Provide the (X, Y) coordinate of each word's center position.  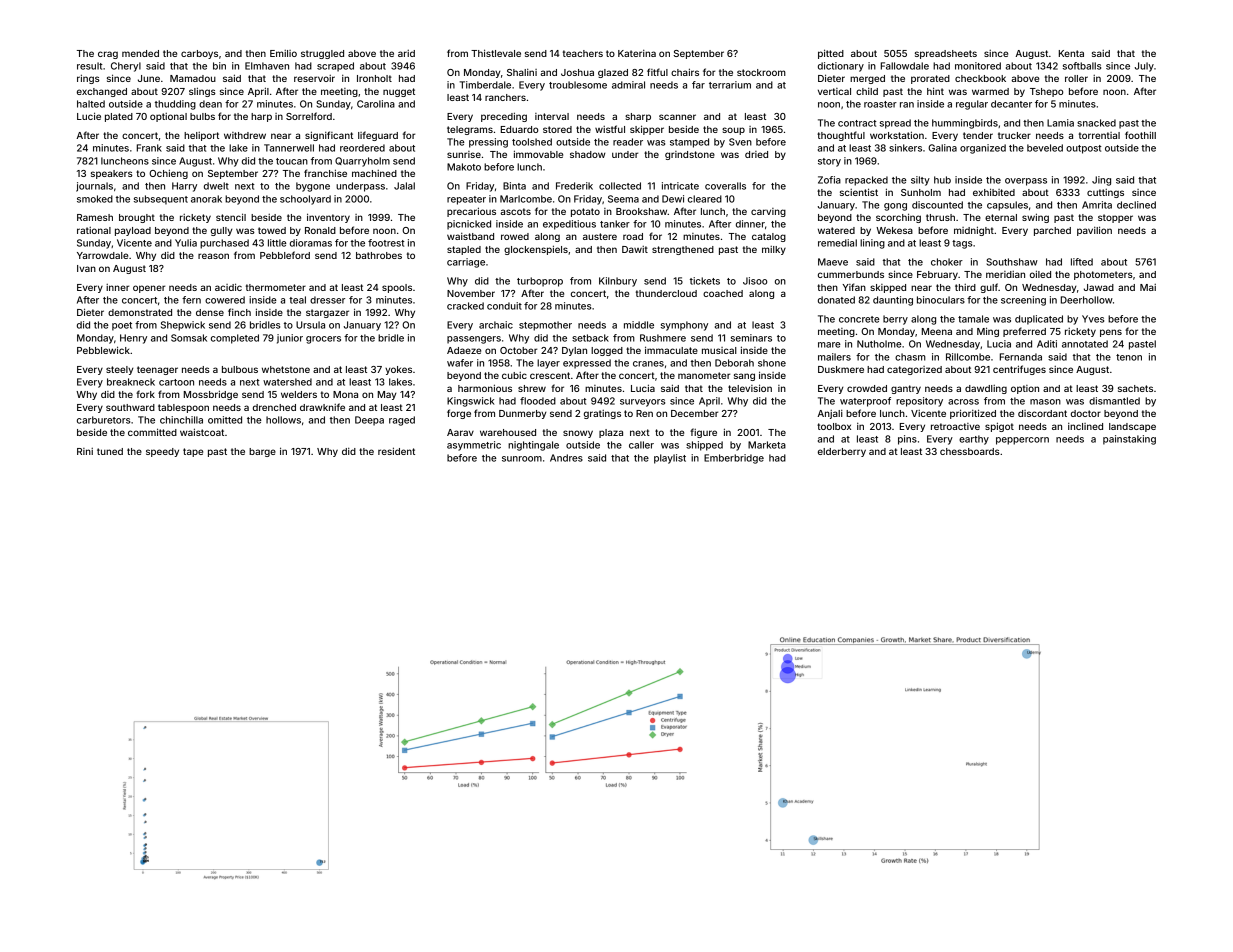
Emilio (283, 53)
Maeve (833, 262)
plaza (611, 433)
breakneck (131, 382)
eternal (1001, 217)
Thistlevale (496, 53)
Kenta (1071, 53)
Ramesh (95, 217)
